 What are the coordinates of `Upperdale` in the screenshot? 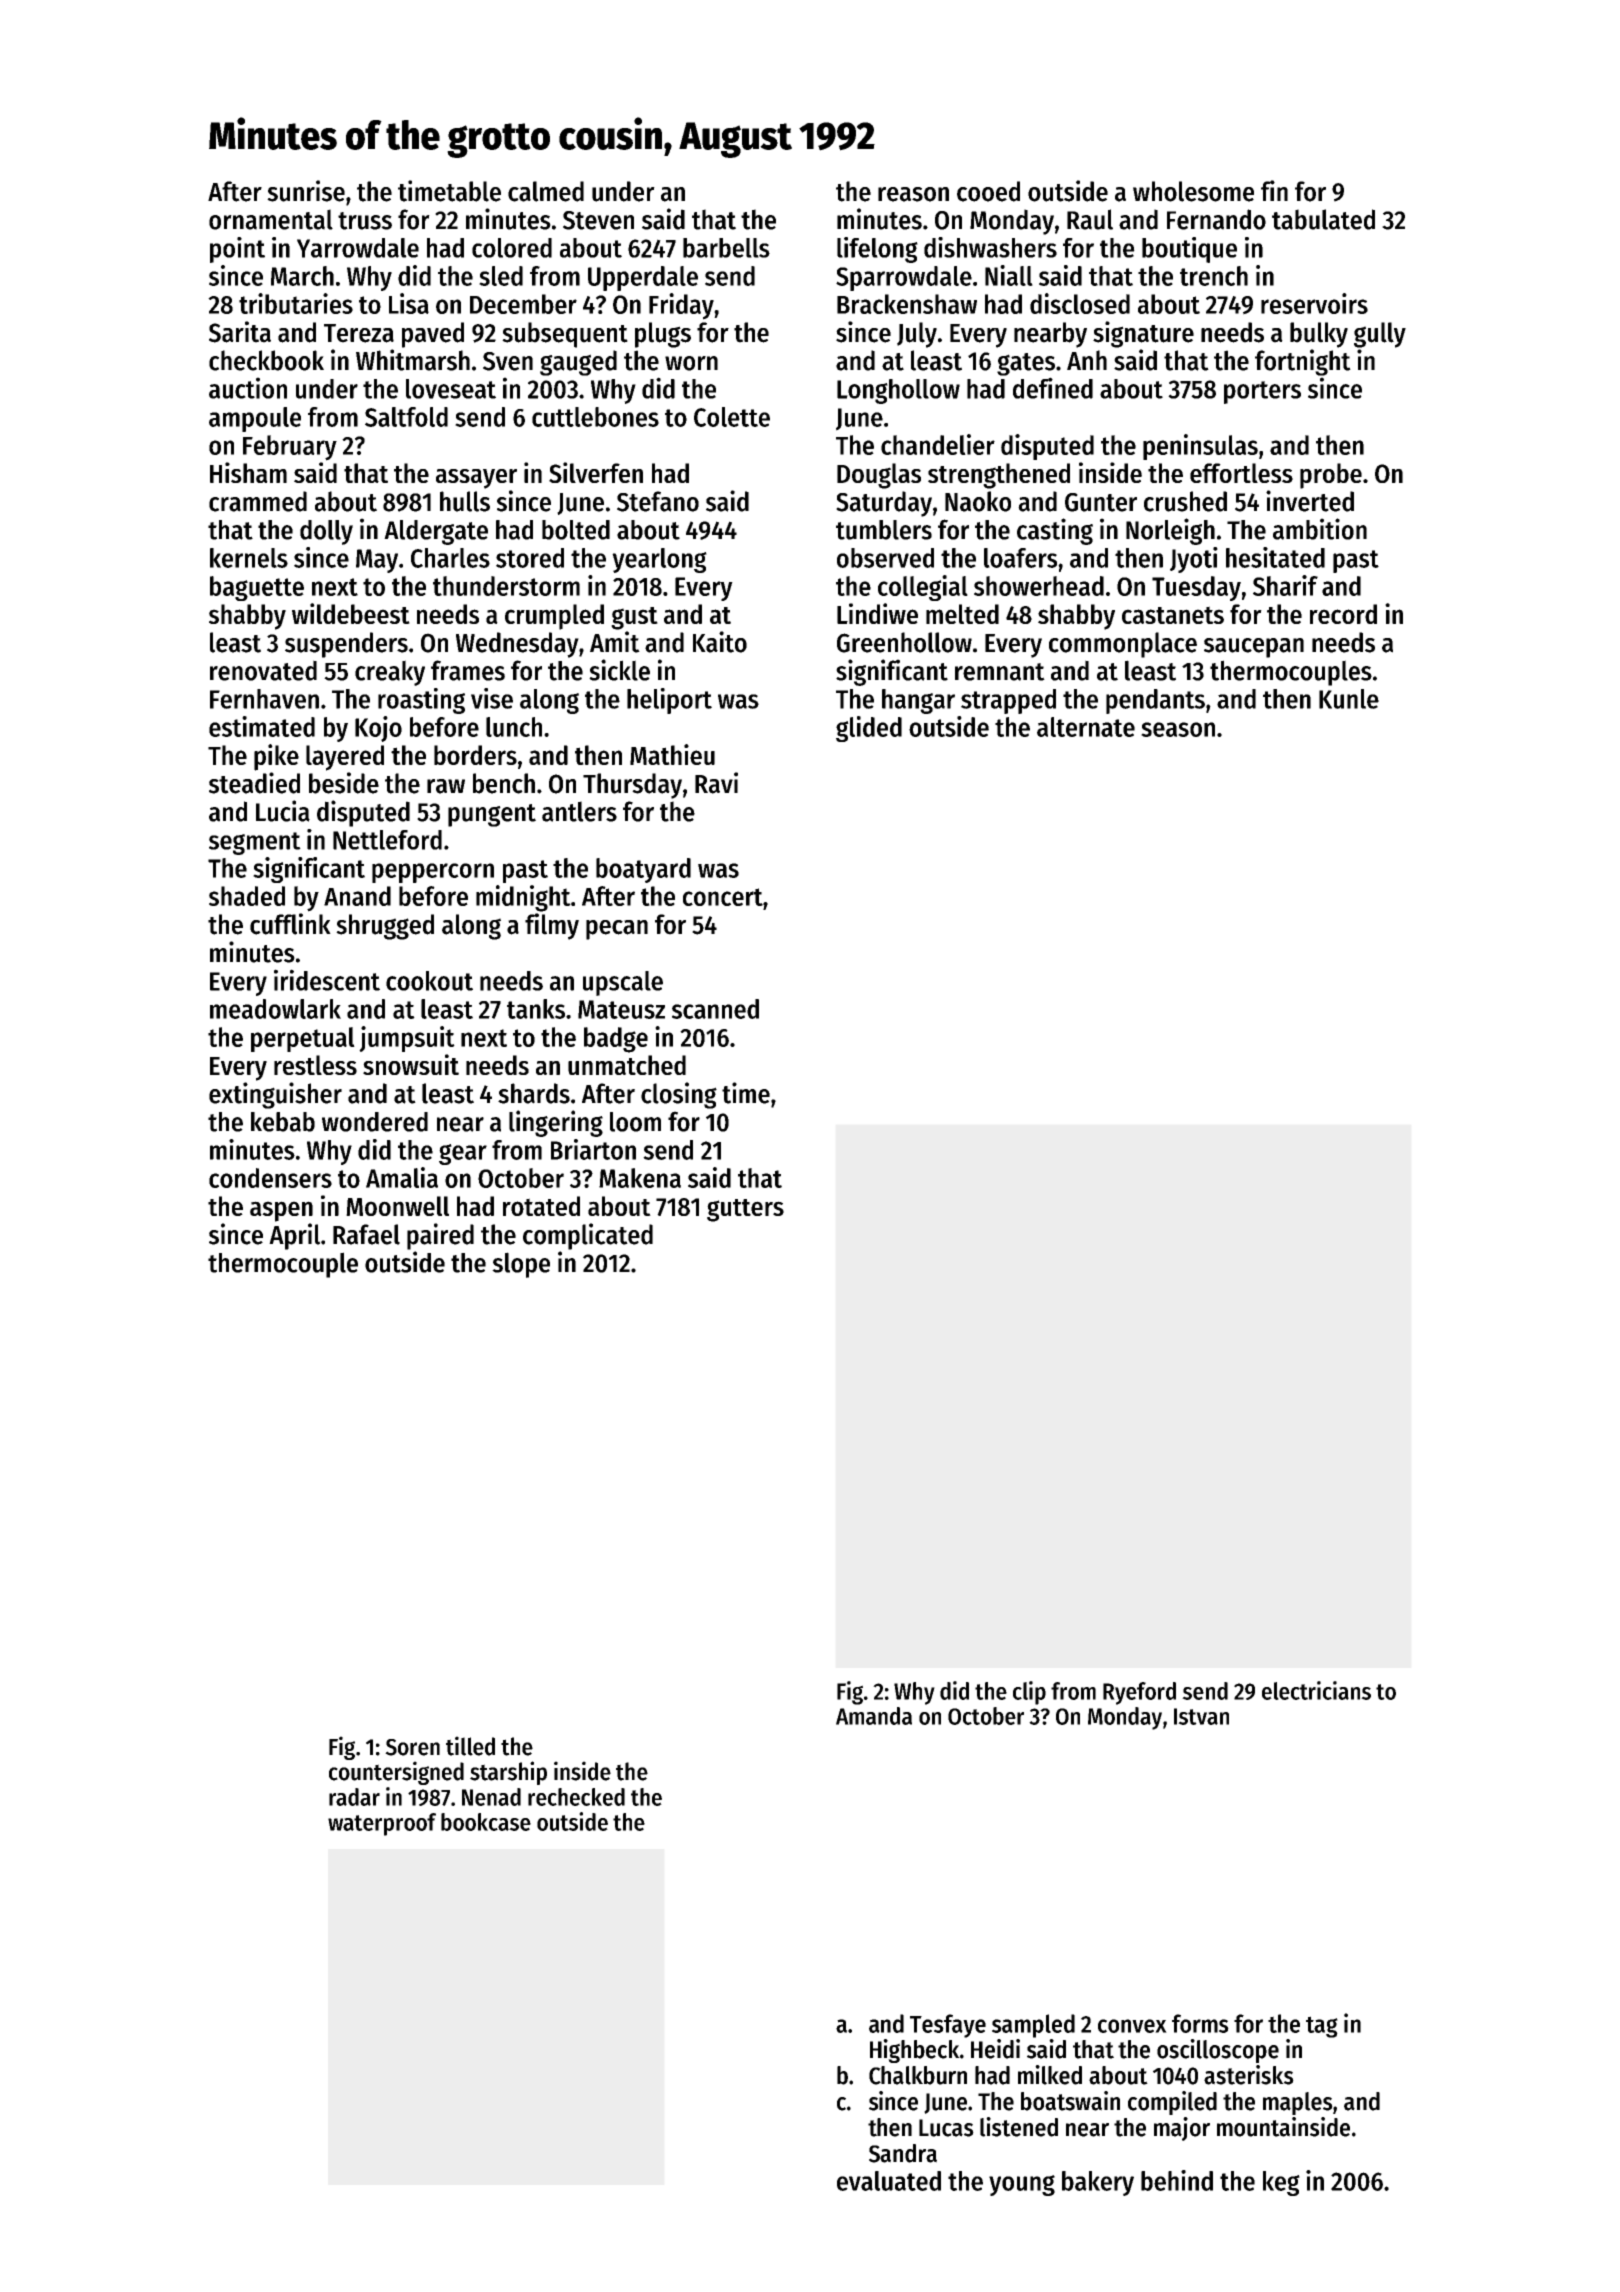 It's located at (643, 278).
